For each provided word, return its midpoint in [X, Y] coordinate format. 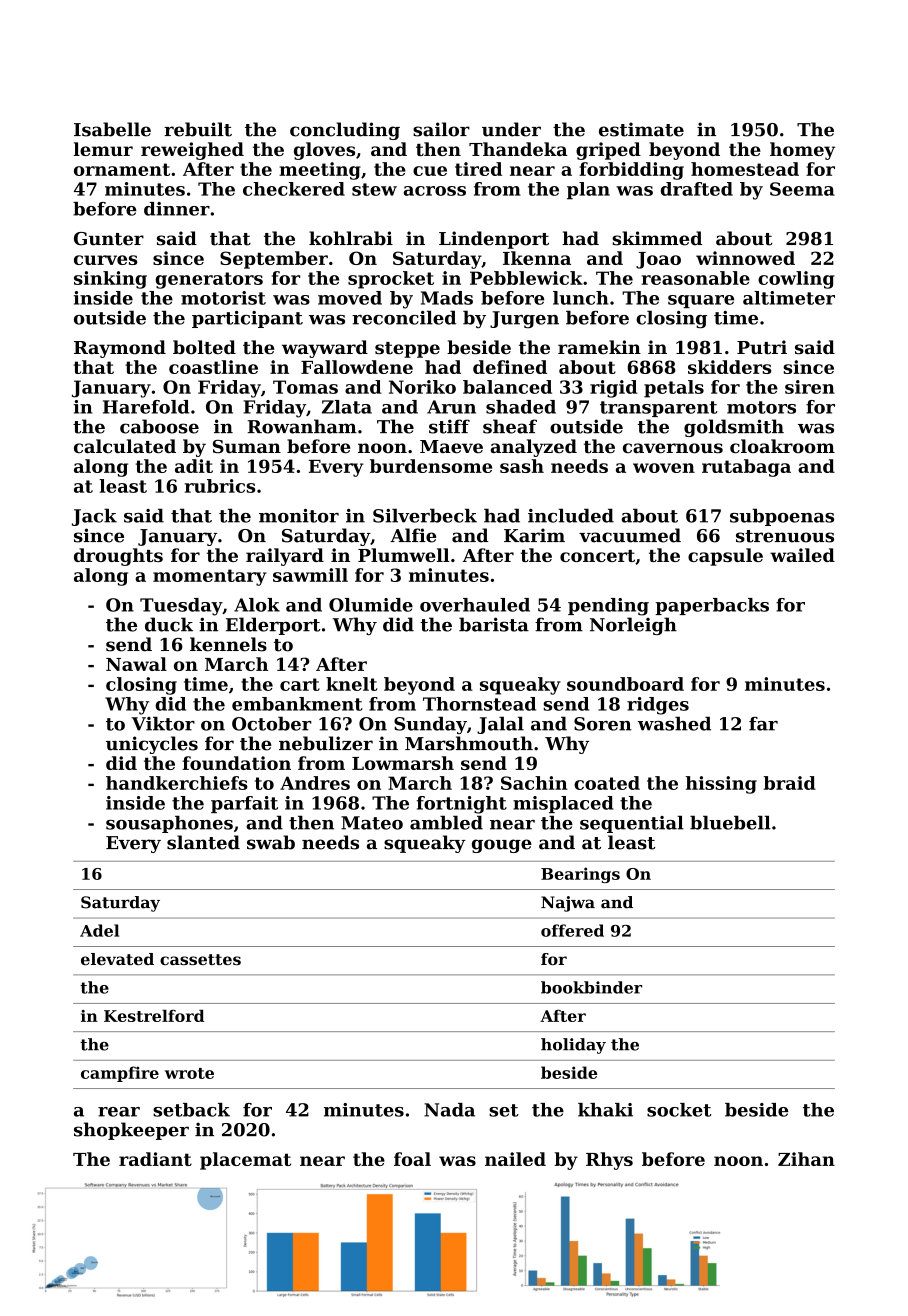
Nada [449, 1110]
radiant [155, 1159]
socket [679, 1110]
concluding [345, 131]
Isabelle [112, 129]
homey [802, 151]
